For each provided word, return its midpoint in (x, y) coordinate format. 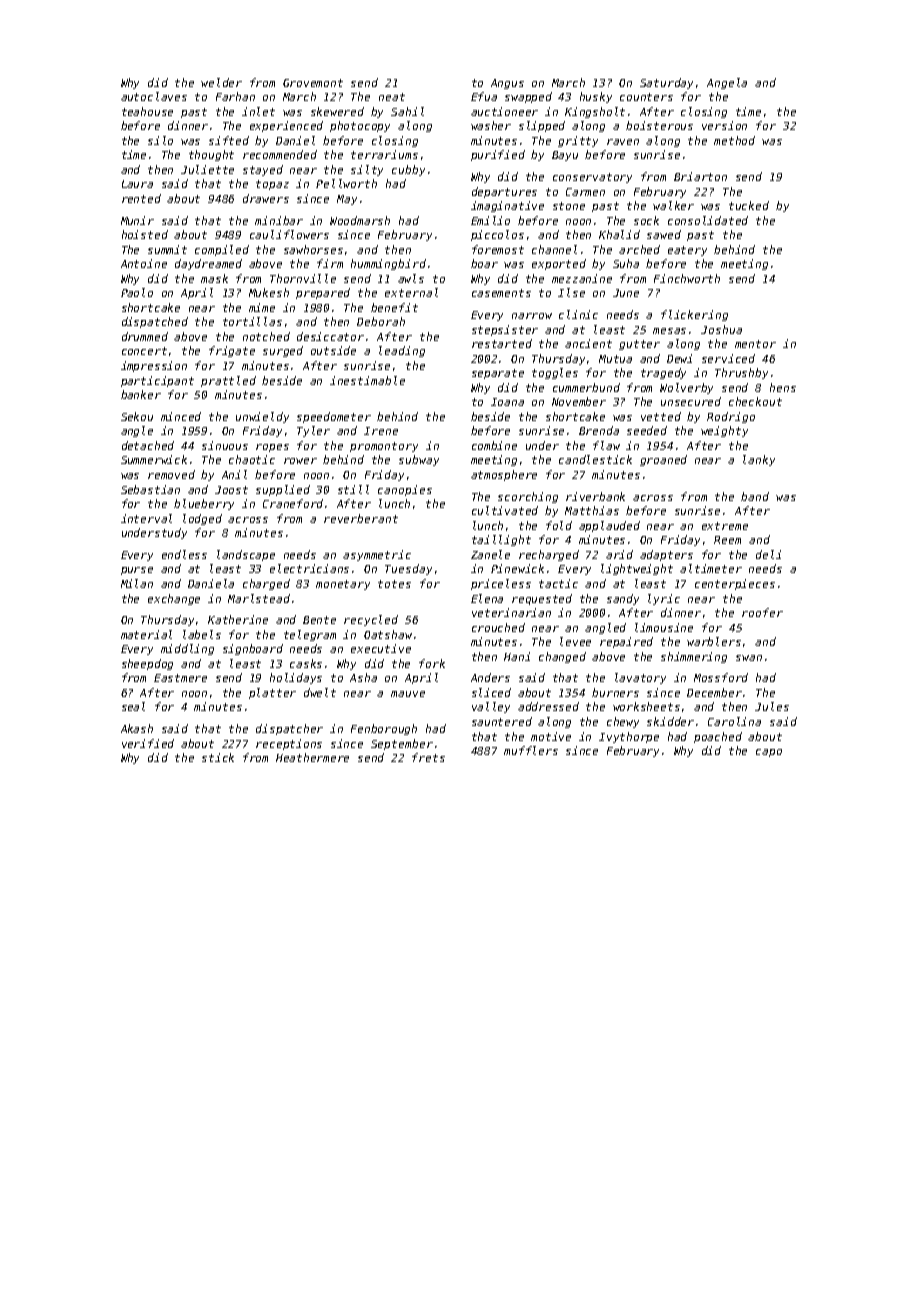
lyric (664, 599)
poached (718, 737)
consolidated (708, 220)
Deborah (381, 321)
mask (214, 278)
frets (428, 757)
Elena (487, 598)
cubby (408, 170)
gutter (639, 345)
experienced (286, 126)
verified (148, 743)
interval (146, 518)
